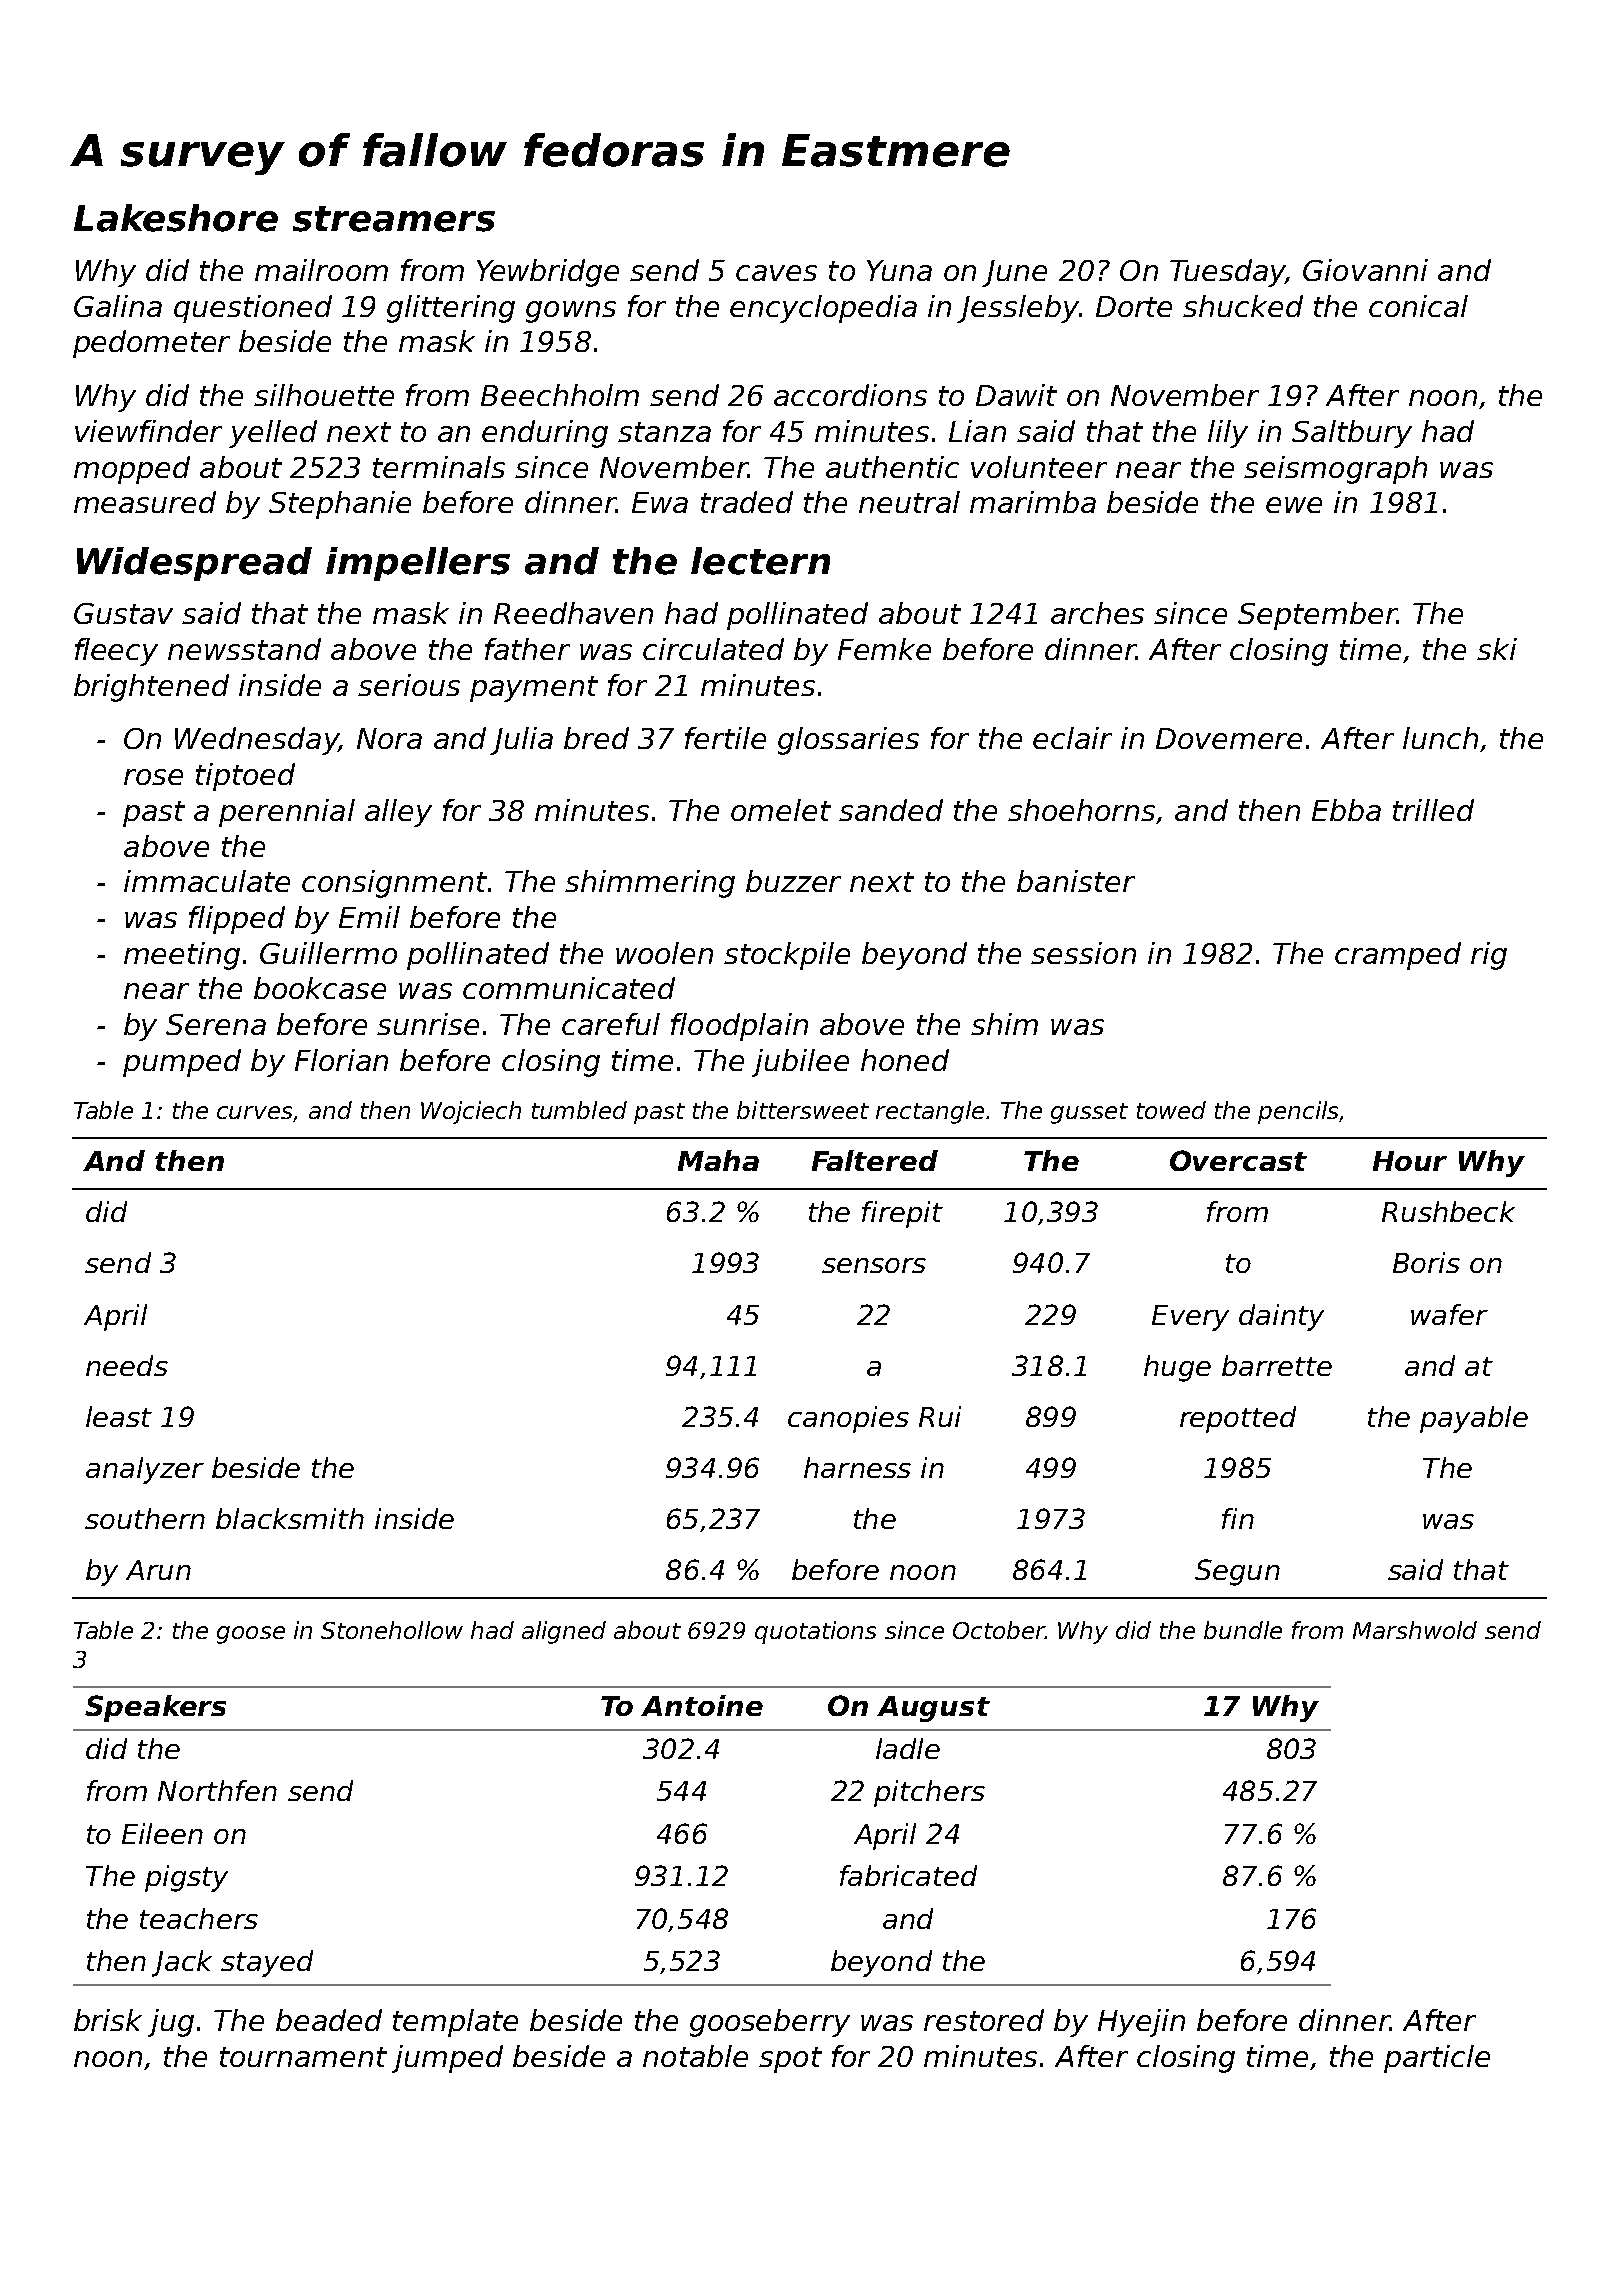 The width and height of the screenshot is (1620, 2292). Describe the element at coordinates (790, 2060) in the screenshot. I see `spot` at that location.
